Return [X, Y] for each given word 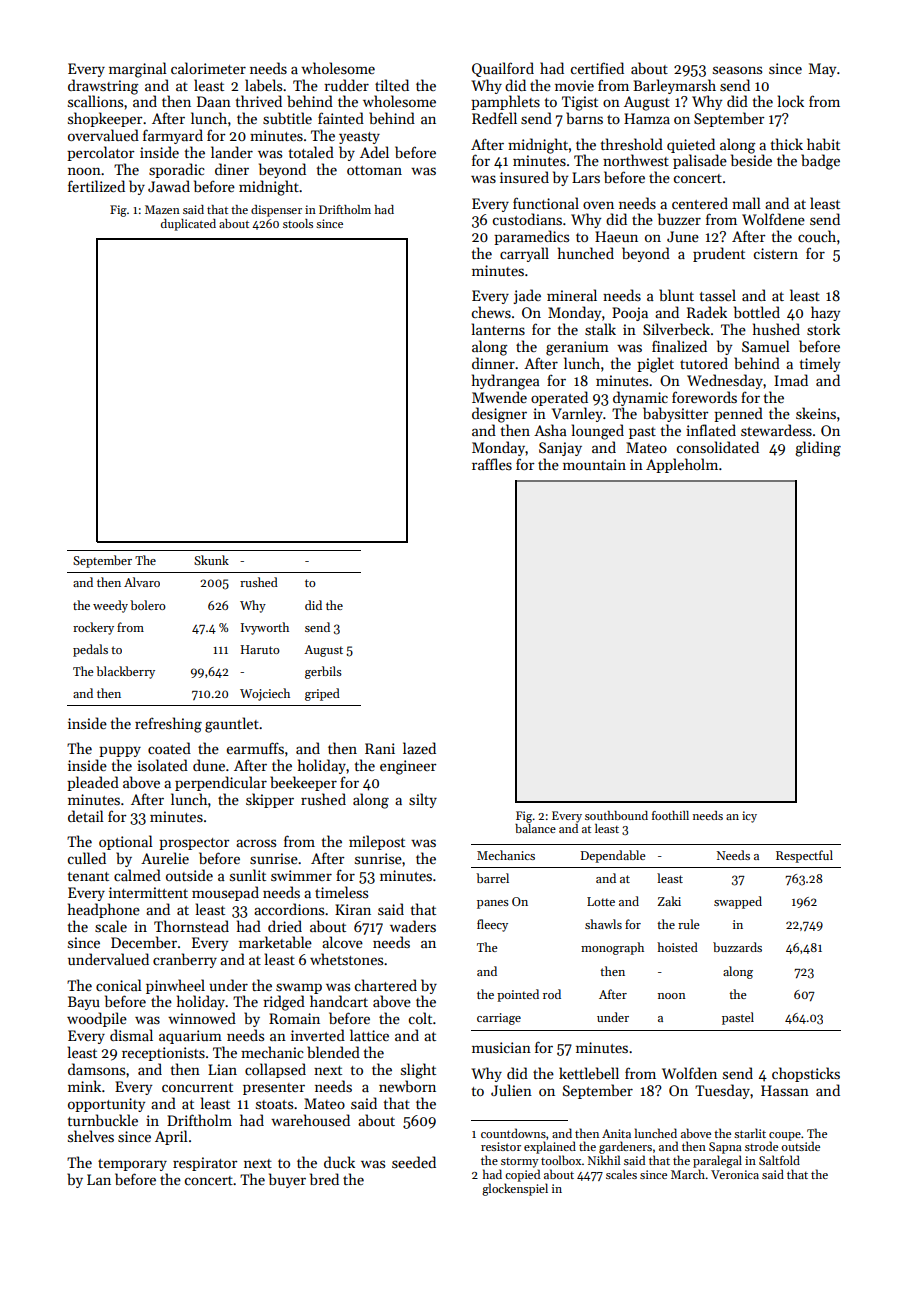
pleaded [93, 783]
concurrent [197, 1087]
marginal [138, 70]
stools [298, 223]
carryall [524, 254]
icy [749, 817]
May [822, 70]
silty [423, 800]
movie [574, 85]
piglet [655, 365]
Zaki [669, 901]
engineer [408, 767]
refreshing [168, 725]
